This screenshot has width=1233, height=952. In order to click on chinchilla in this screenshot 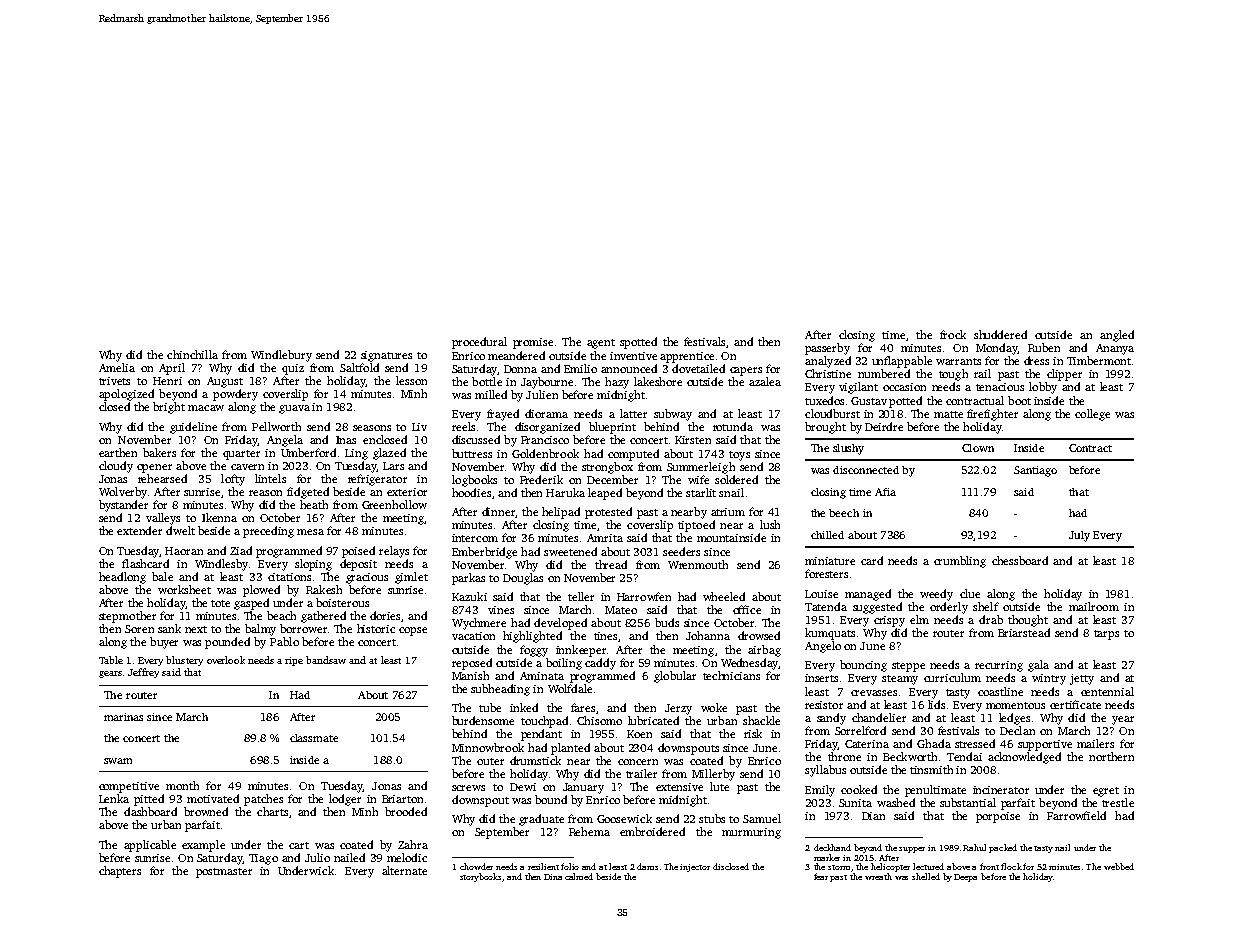, I will do `click(192, 354)`.
